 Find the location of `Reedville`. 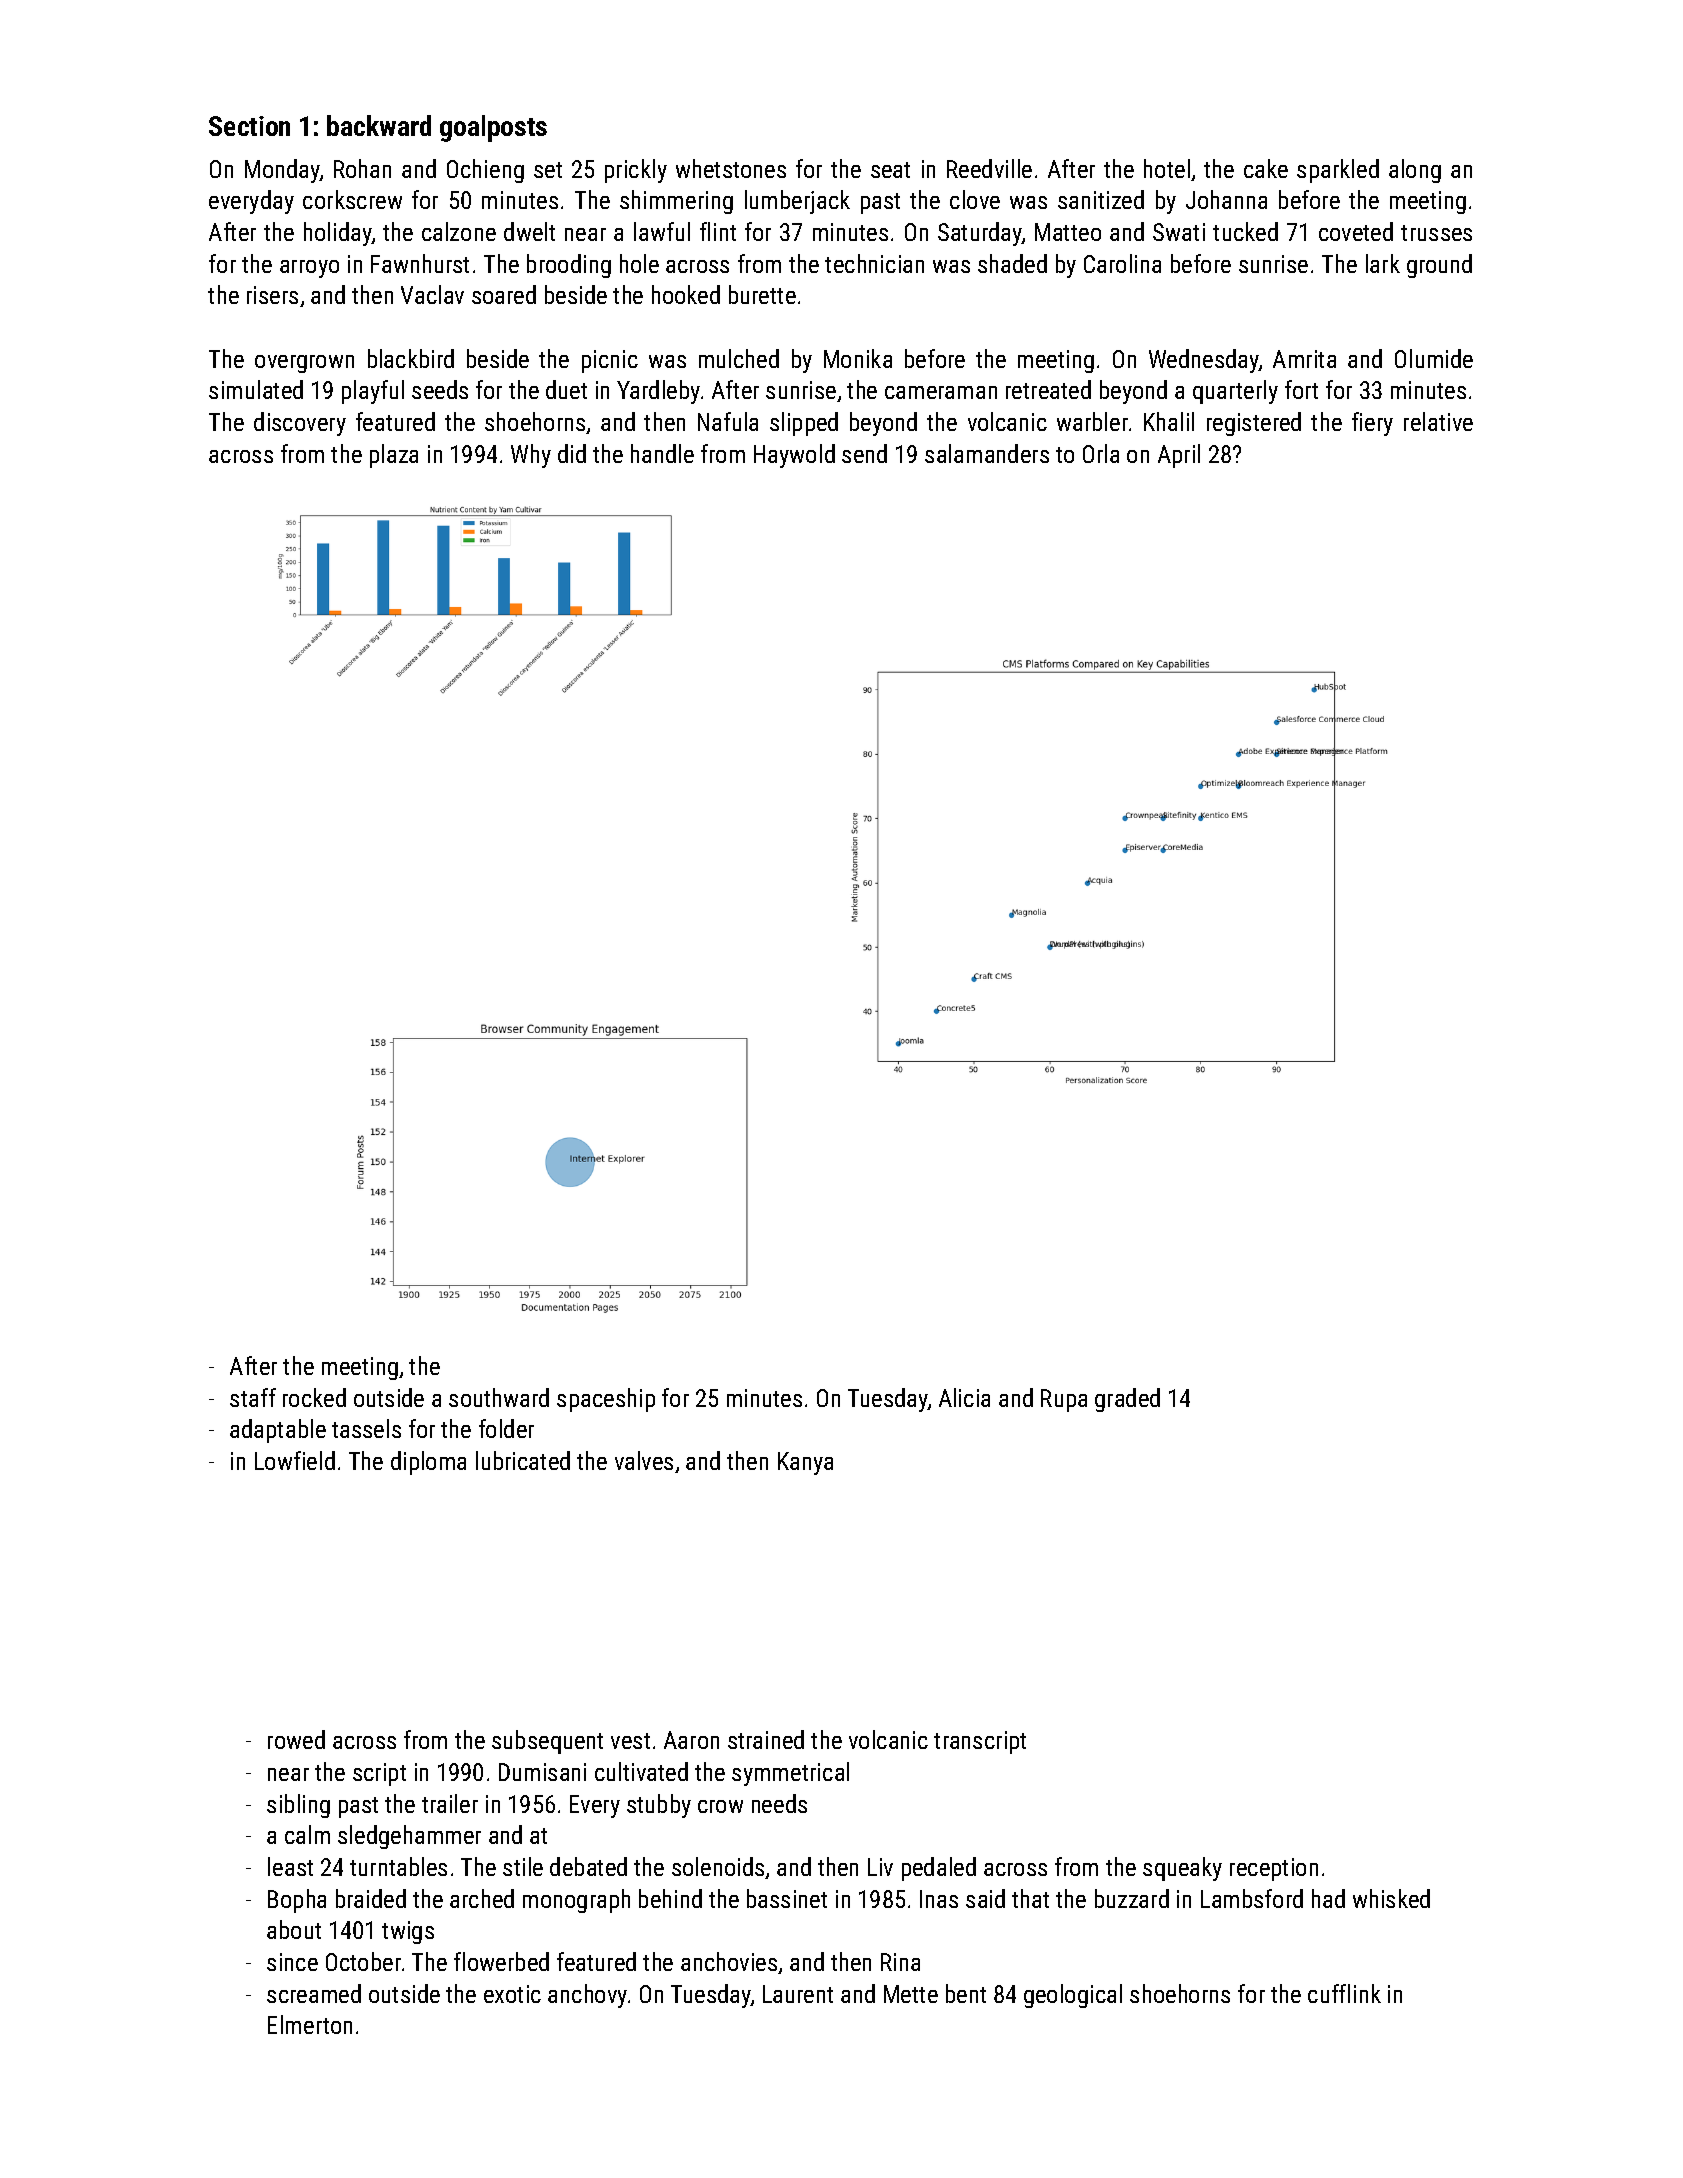

Reedville is located at coordinates (989, 168).
